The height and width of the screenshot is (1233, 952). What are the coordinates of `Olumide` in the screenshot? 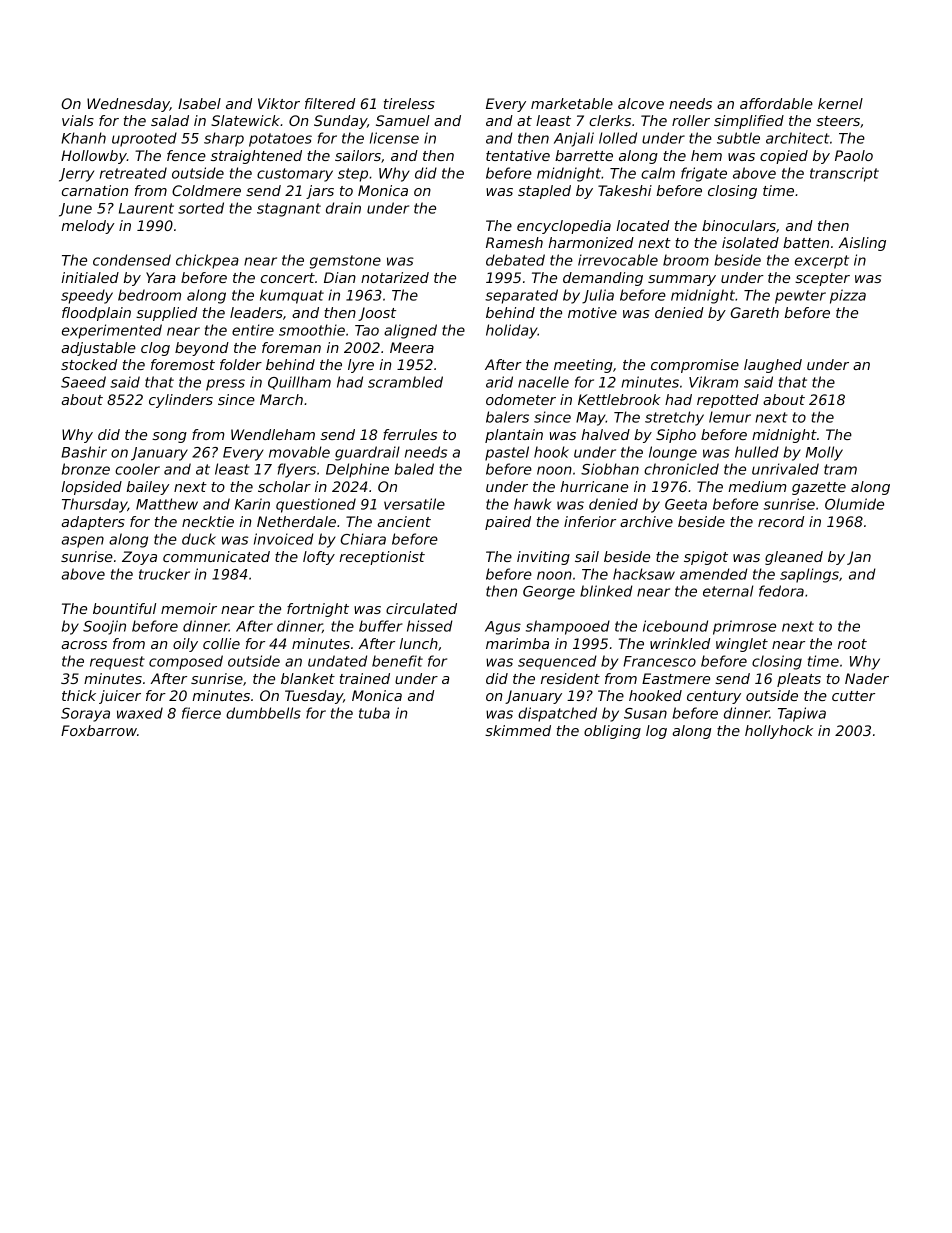 It's located at (854, 504).
